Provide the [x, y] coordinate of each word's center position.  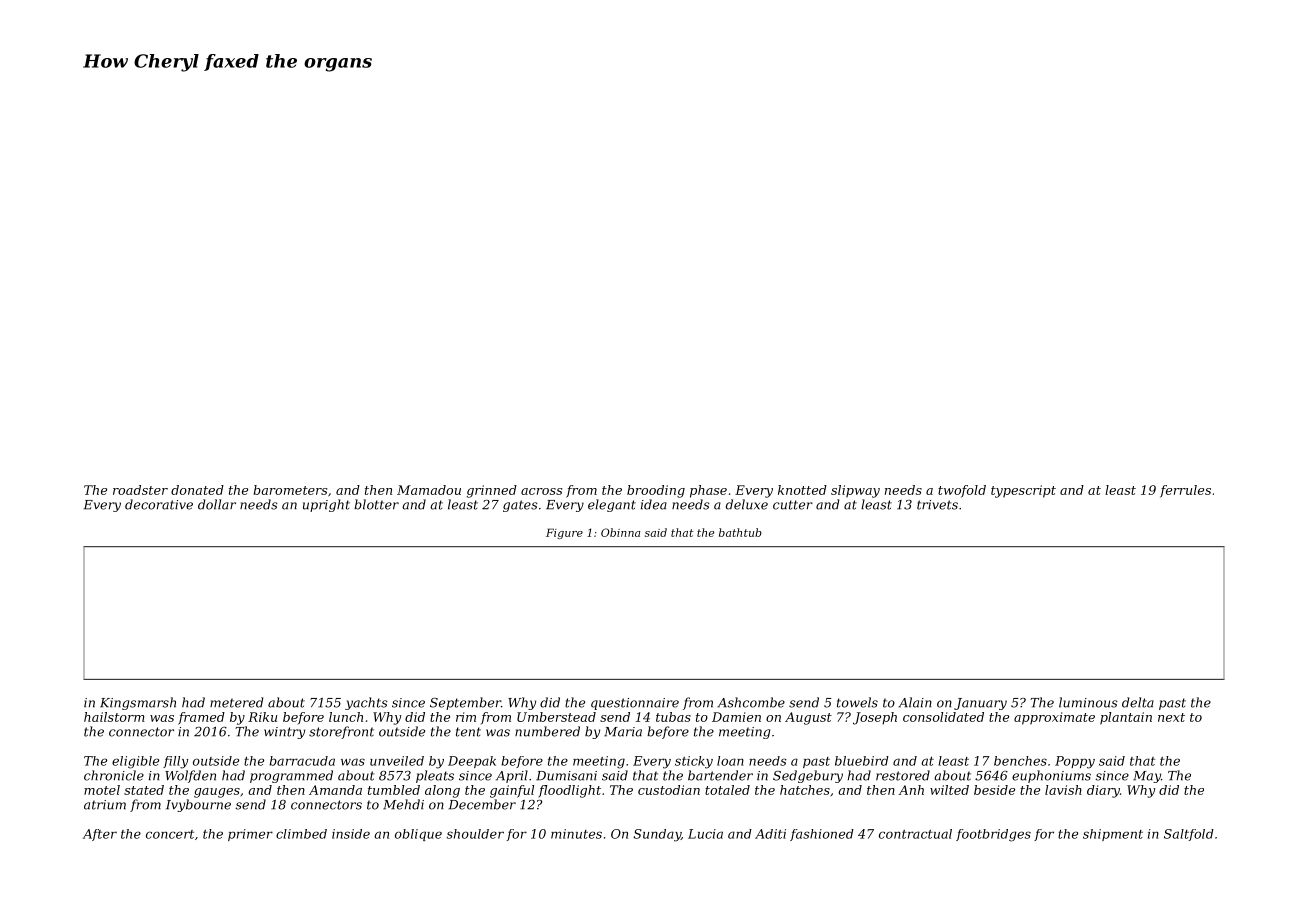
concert [170, 834]
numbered [547, 731]
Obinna [620, 532]
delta [1138, 702]
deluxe [747, 504]
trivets [937, 505]
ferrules [1185, 491]
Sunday [657, 835]
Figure [564, 533]
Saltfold [1189, 835]
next [1171, 717]
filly [176, 762]
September [465, 703]
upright [326, 505]
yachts [366, 703]
